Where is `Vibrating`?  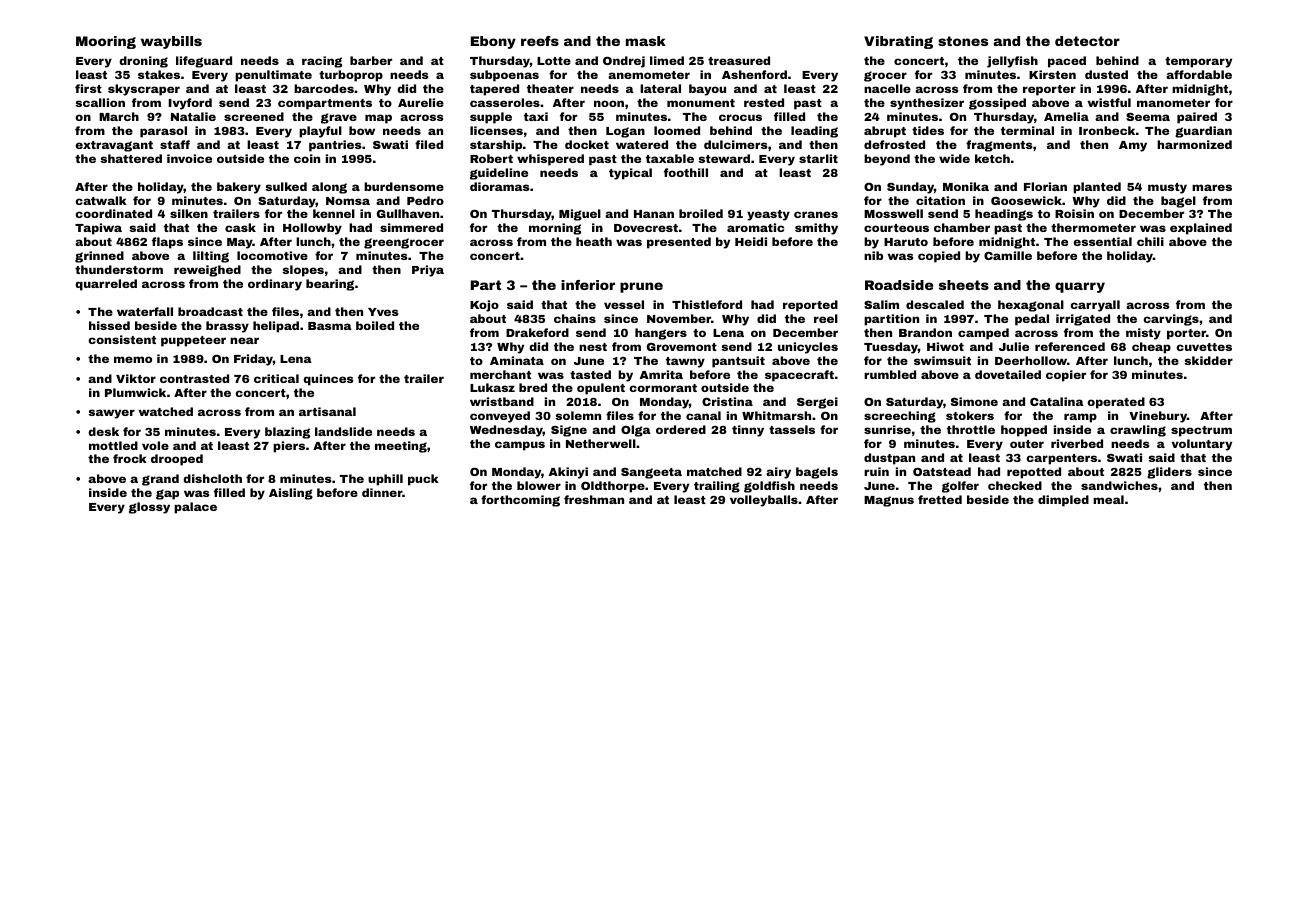
Vibrating is located at coordinates (898, 42).
